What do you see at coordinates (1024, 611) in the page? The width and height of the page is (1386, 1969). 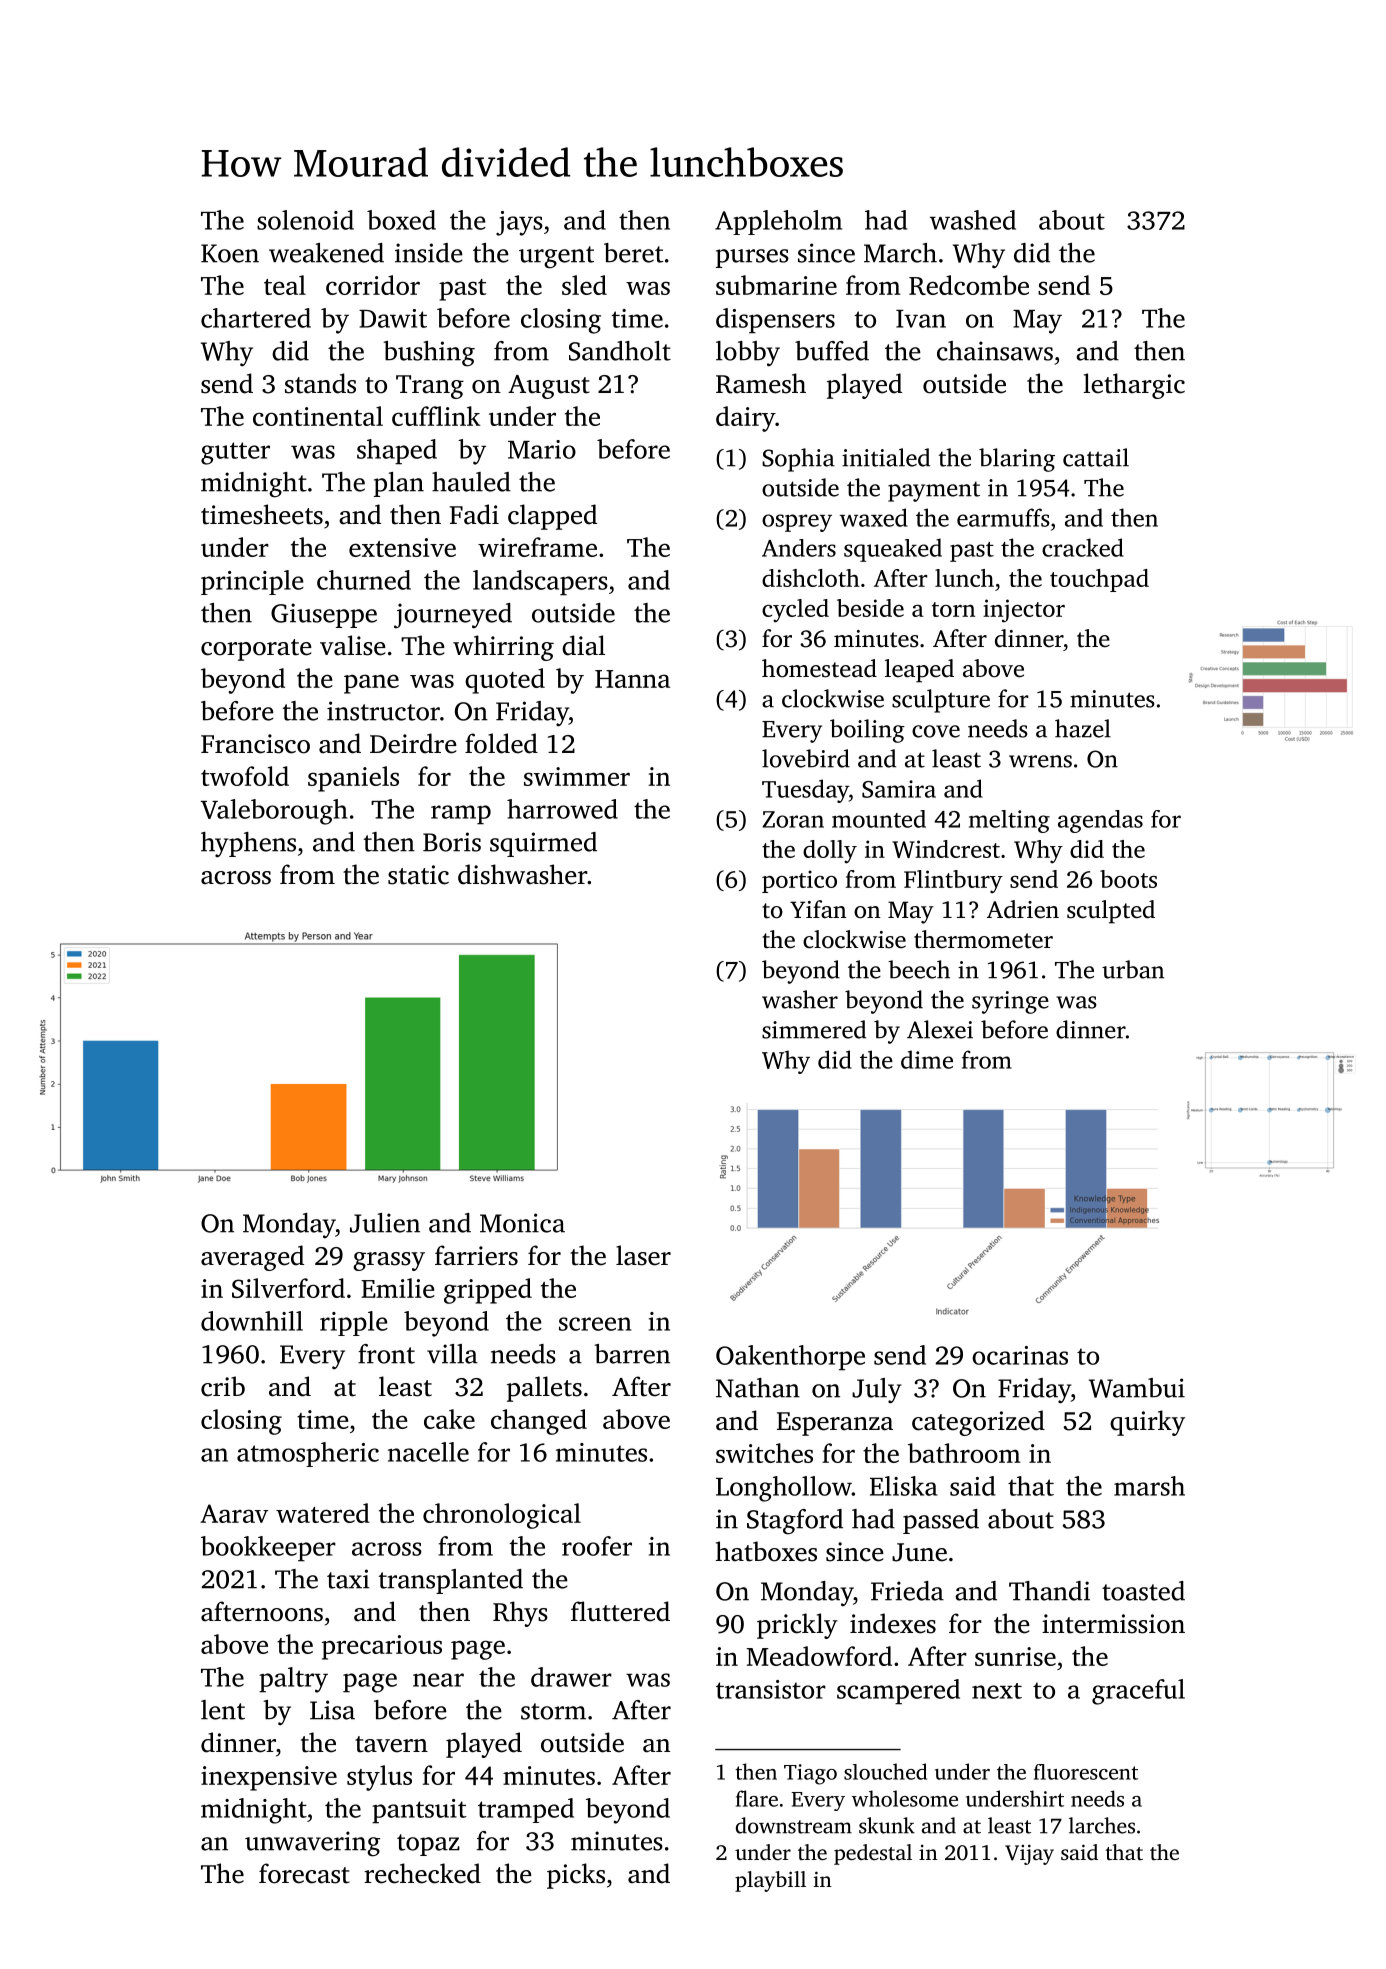 I see `injector` at bounding box center [1024, 611].
